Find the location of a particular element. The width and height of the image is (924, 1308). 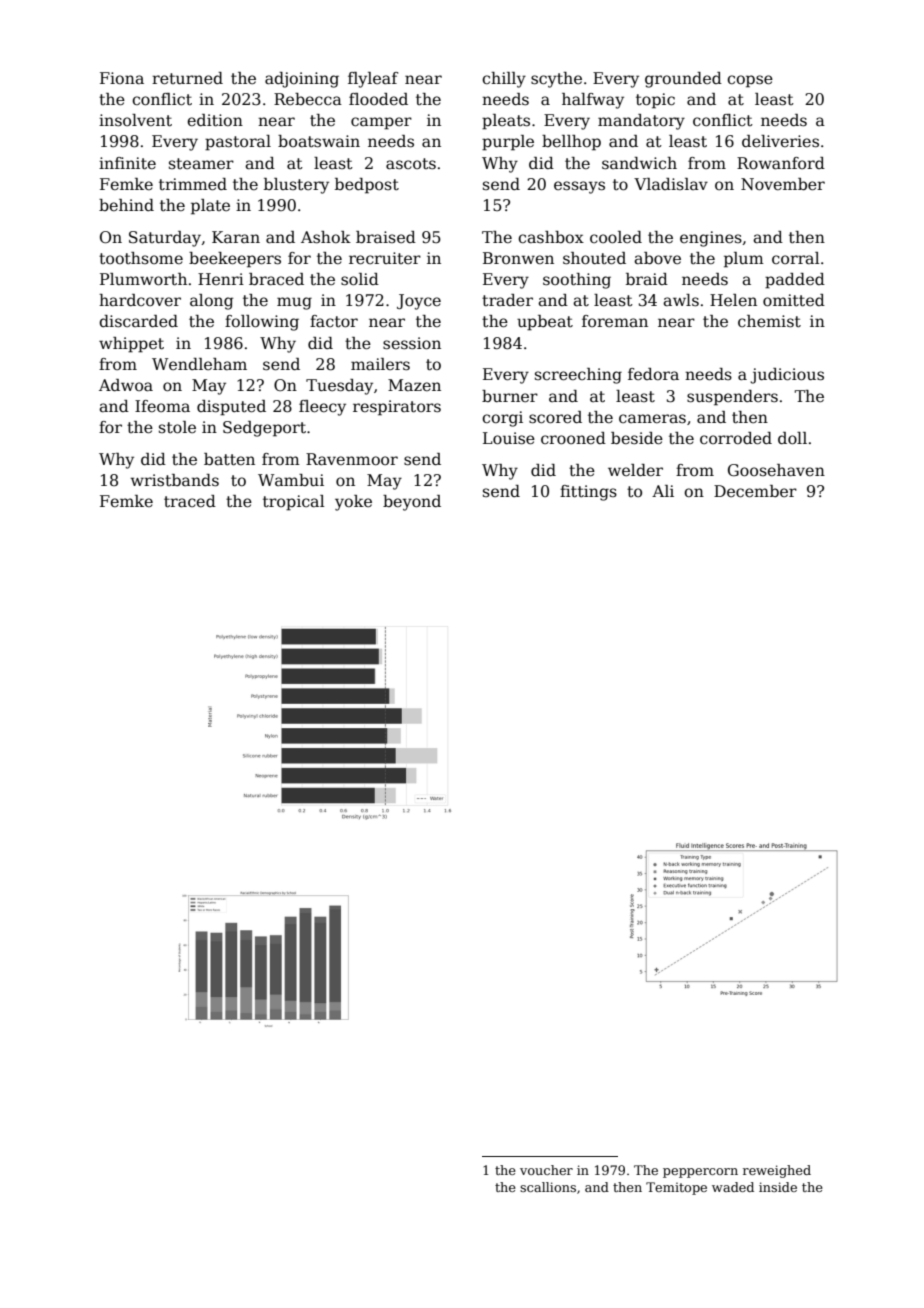

scallions is located at coordinates (548, 1187).
